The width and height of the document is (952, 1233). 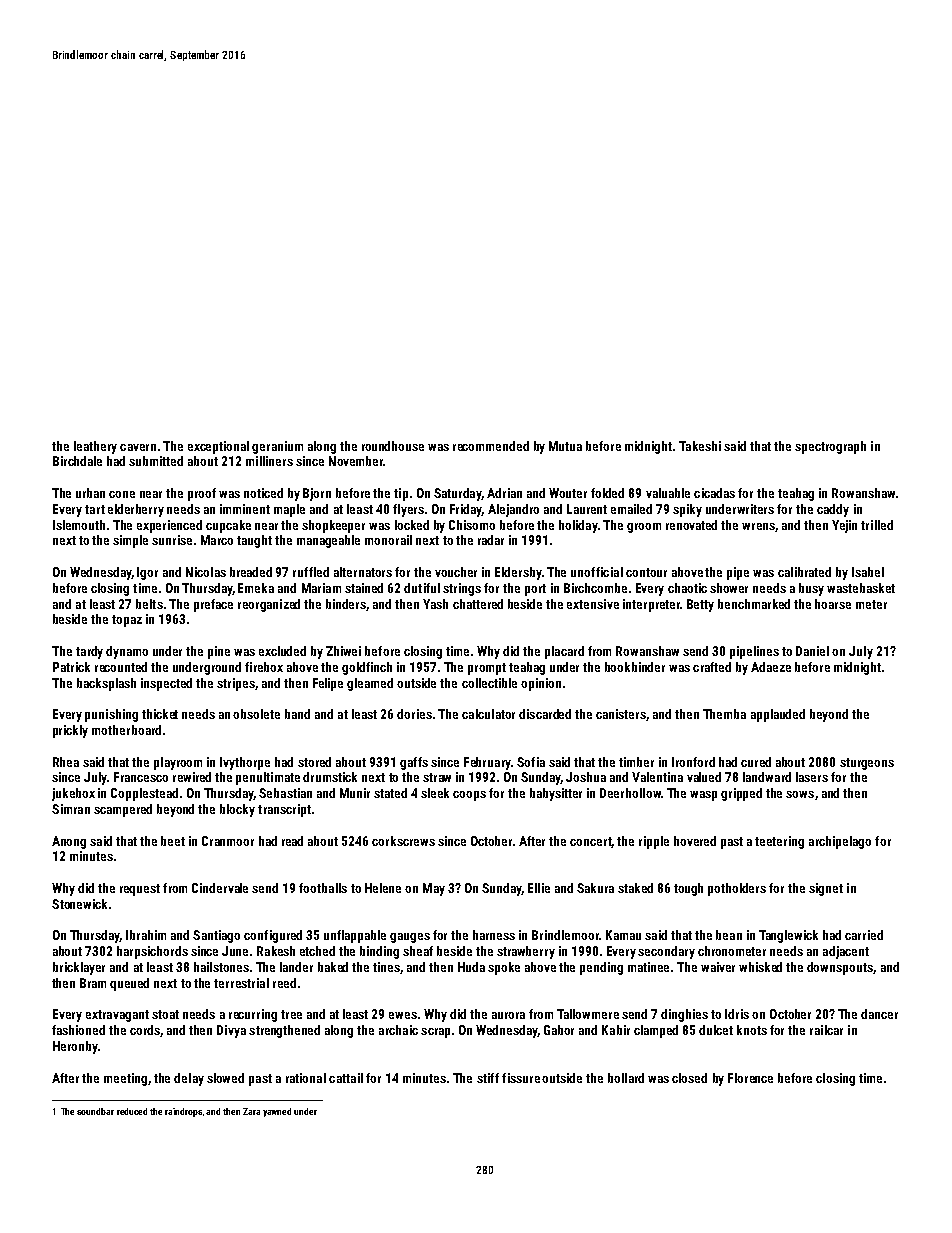 What do you see at coordinates (69, 842) in the document?
I see `Anong` at bounding box center [69, 842].
